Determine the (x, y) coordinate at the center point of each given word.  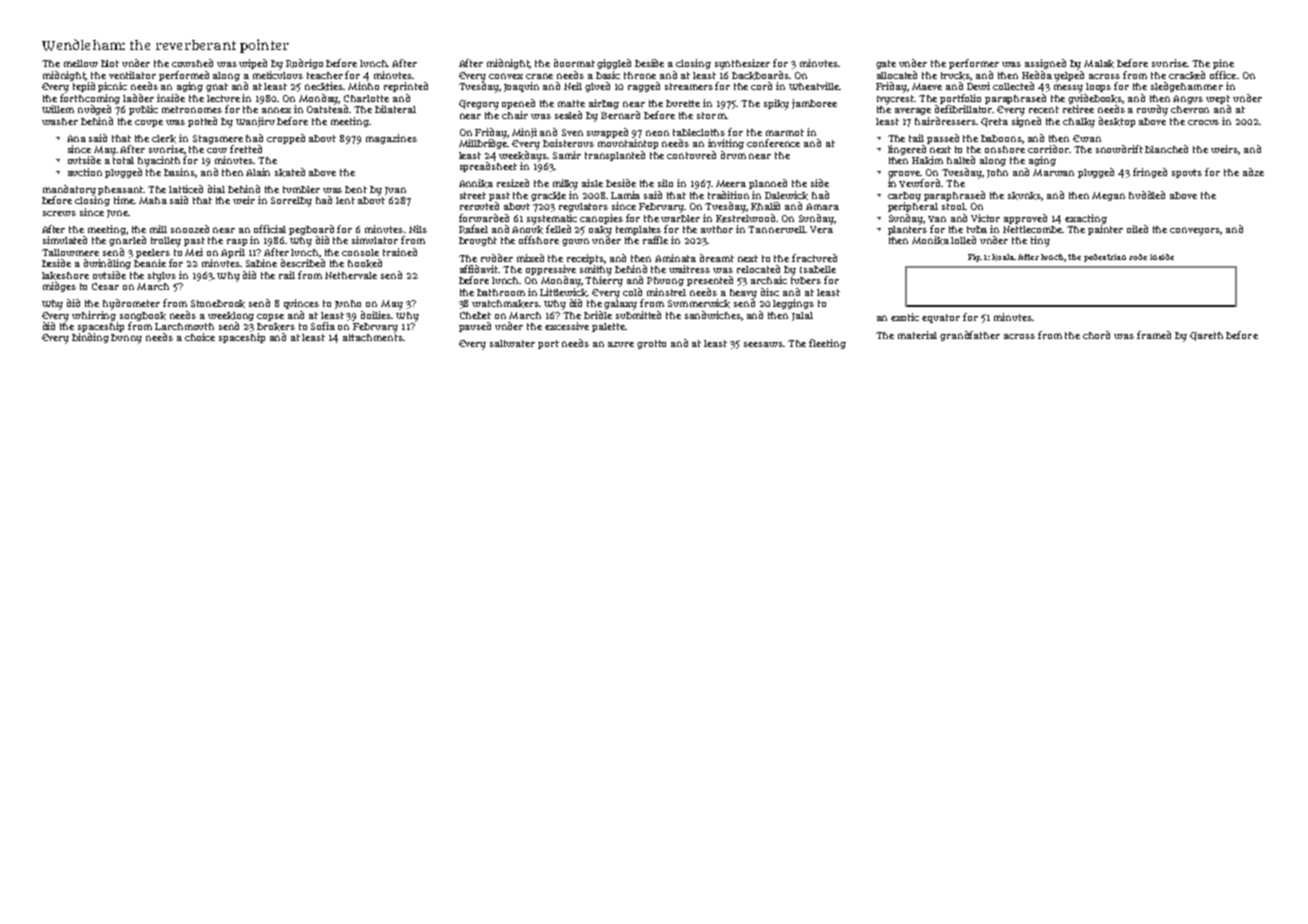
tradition (728, 195)
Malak (1099, 64)
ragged (644, 87)
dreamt (717, 258)
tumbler (301, 189)
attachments (373, 337)
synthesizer (742, 64)
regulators (583, 207)
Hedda (1037, 75)
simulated (65, 240)
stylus (162, 277)
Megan (1108, 196)
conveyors (1195, 231)
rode (1138, 257)
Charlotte (366, 98)
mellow (81, 63)
